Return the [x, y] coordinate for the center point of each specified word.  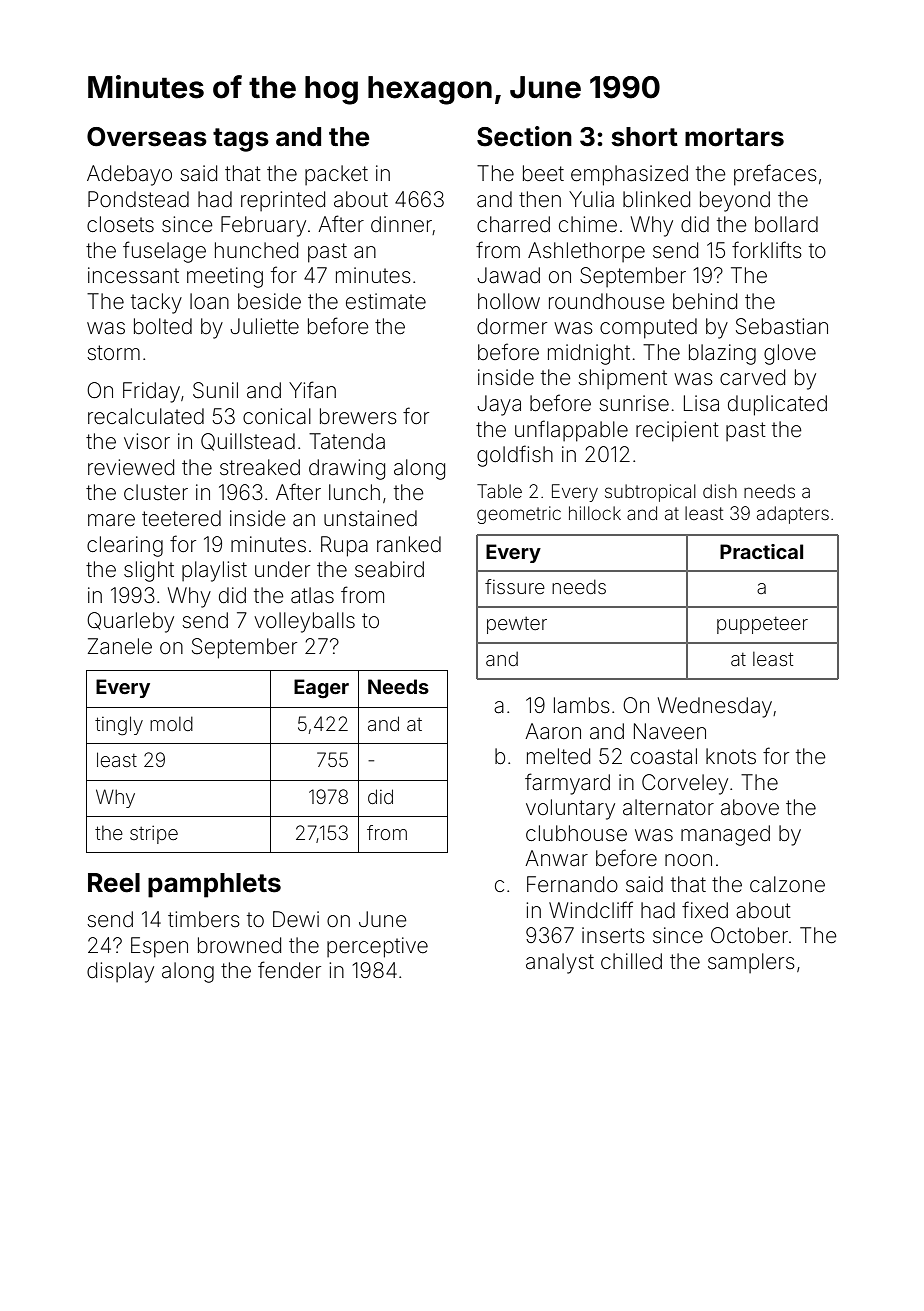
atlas [312, 595]
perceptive [377, 947]
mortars [734, 137]
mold [171, 723]
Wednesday [715, 707]
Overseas [147, 137]
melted [558, 756]
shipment [623, 379]
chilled [631, 961]
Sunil [215, 390]
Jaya [499, 405]
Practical [761, 551]
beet [543, 173]
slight [149, 571]
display [120, 972]
